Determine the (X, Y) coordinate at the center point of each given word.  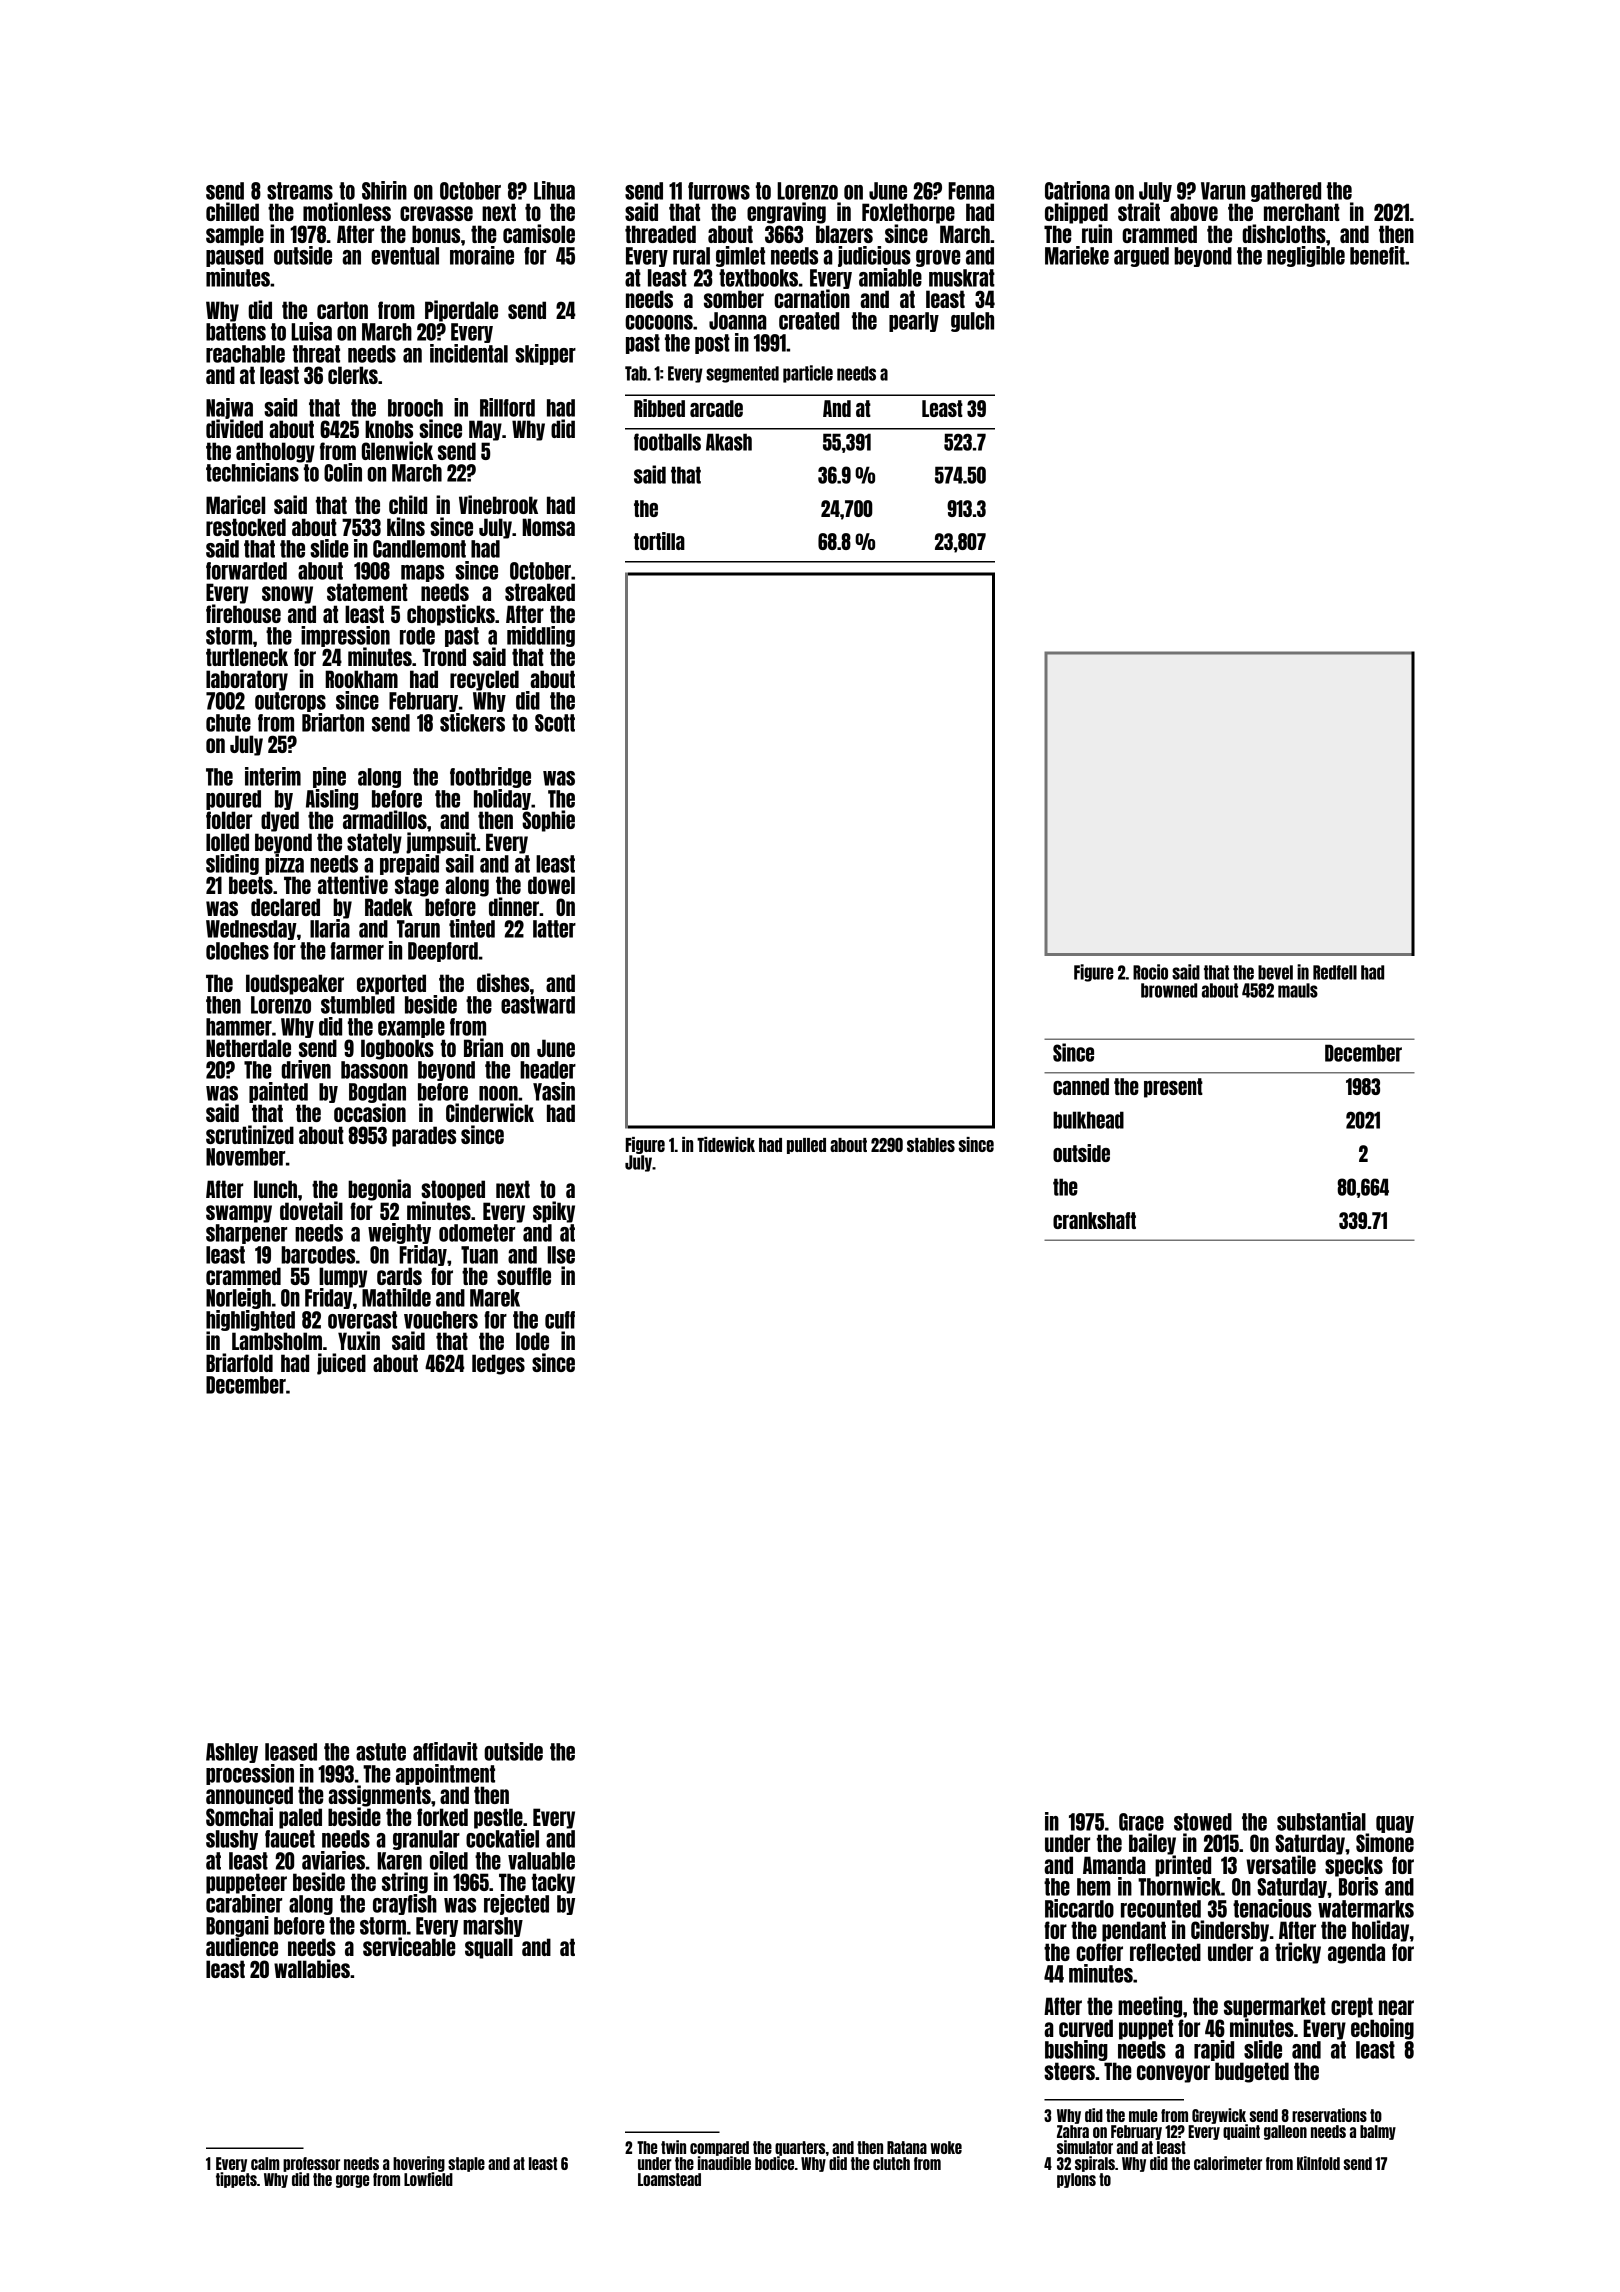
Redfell (1335, 972)
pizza (284, 864)
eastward (538, 1005)
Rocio (1150, 972)
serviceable (409, 1946)
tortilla (659, 541)
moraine (482, 255)
